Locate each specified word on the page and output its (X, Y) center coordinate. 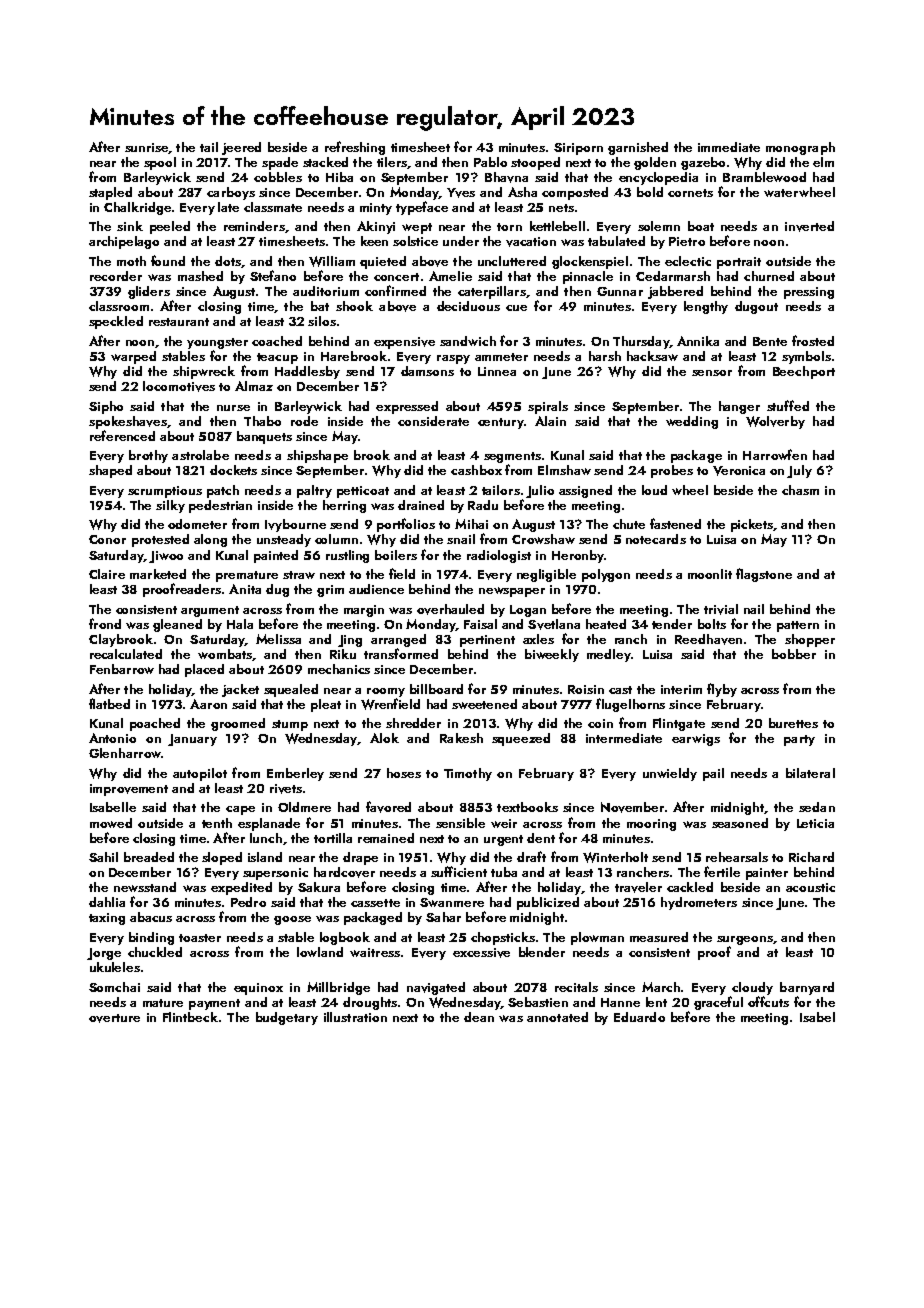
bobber (794, 654)
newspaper (512, 592)
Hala (240, 624)
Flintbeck (190, 1017)
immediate (729, 147)
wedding (692, 422)
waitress (375, 952)
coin (600, 723)
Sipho (106, 407)
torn (509, 227)
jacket (240, 690)
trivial (721, 609)
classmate (273, 207)
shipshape (317, 456)
